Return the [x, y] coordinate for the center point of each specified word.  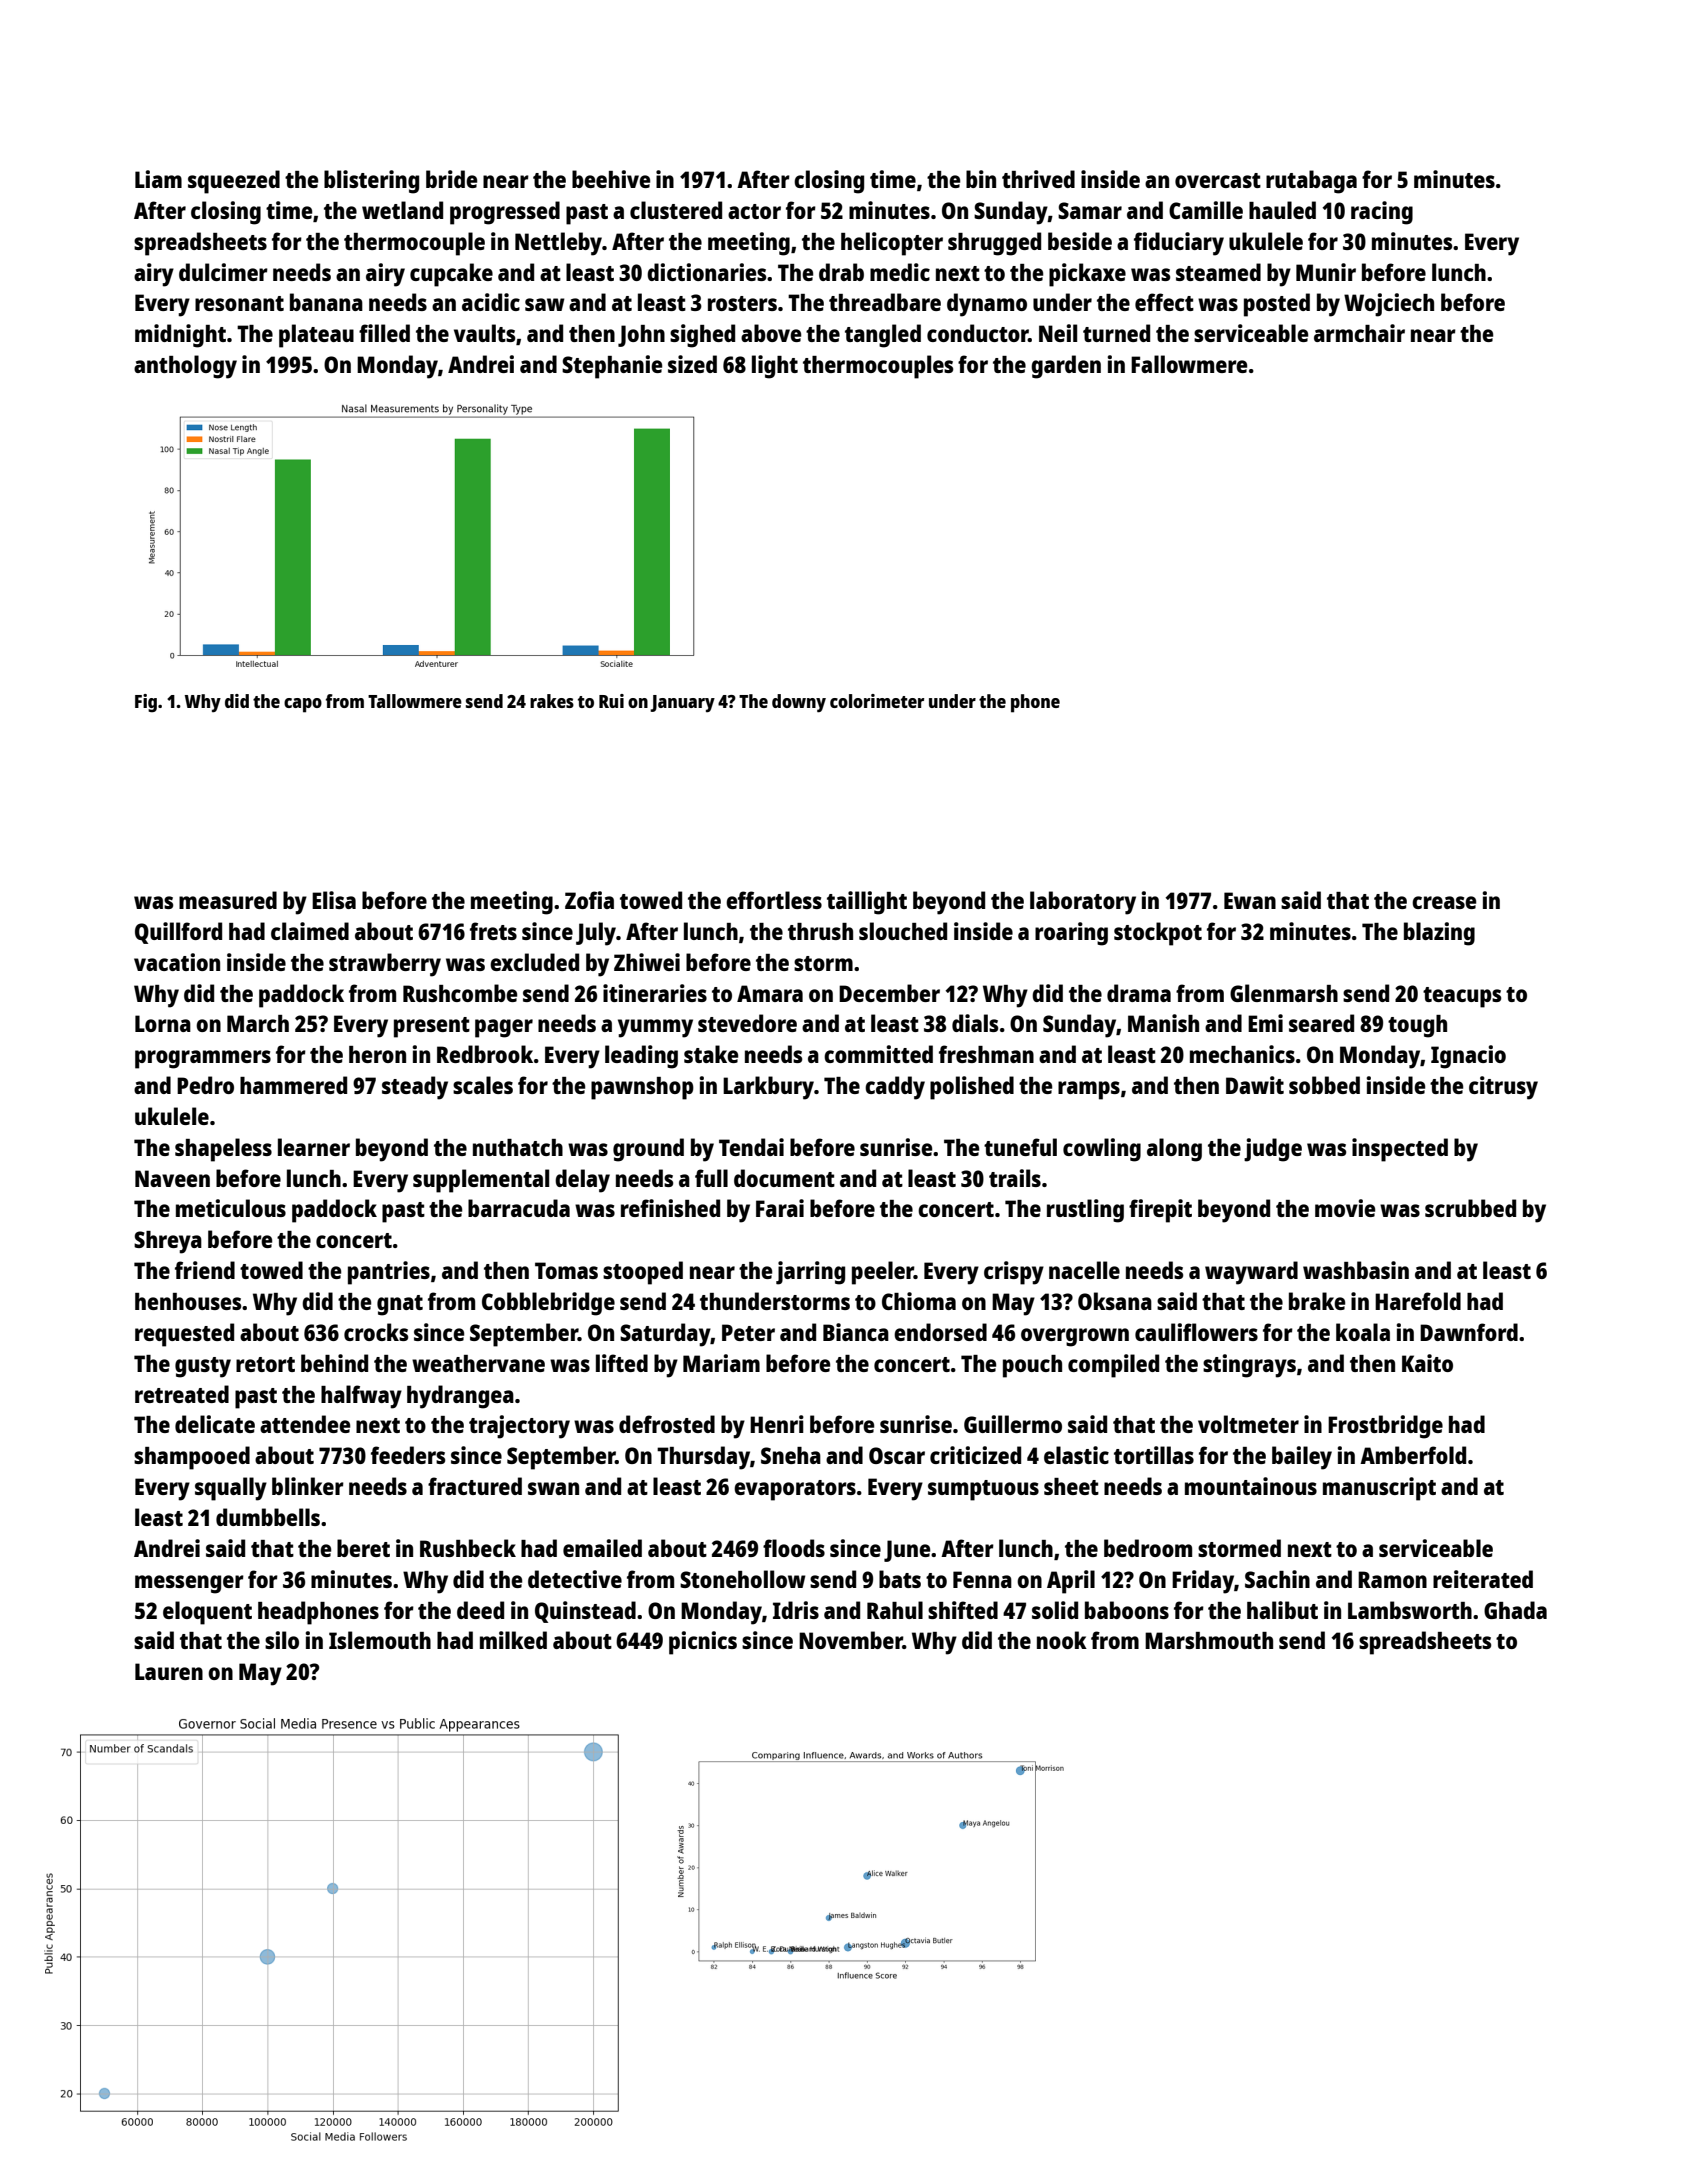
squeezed [234, 182]
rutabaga [1311, 182]
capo [303, 705]
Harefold [1418, 1301]
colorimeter [877, 701]
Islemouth [380, 1640]
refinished [670, 1208]
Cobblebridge [548, 1304]
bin [981, 179]
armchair [1359, 333]
